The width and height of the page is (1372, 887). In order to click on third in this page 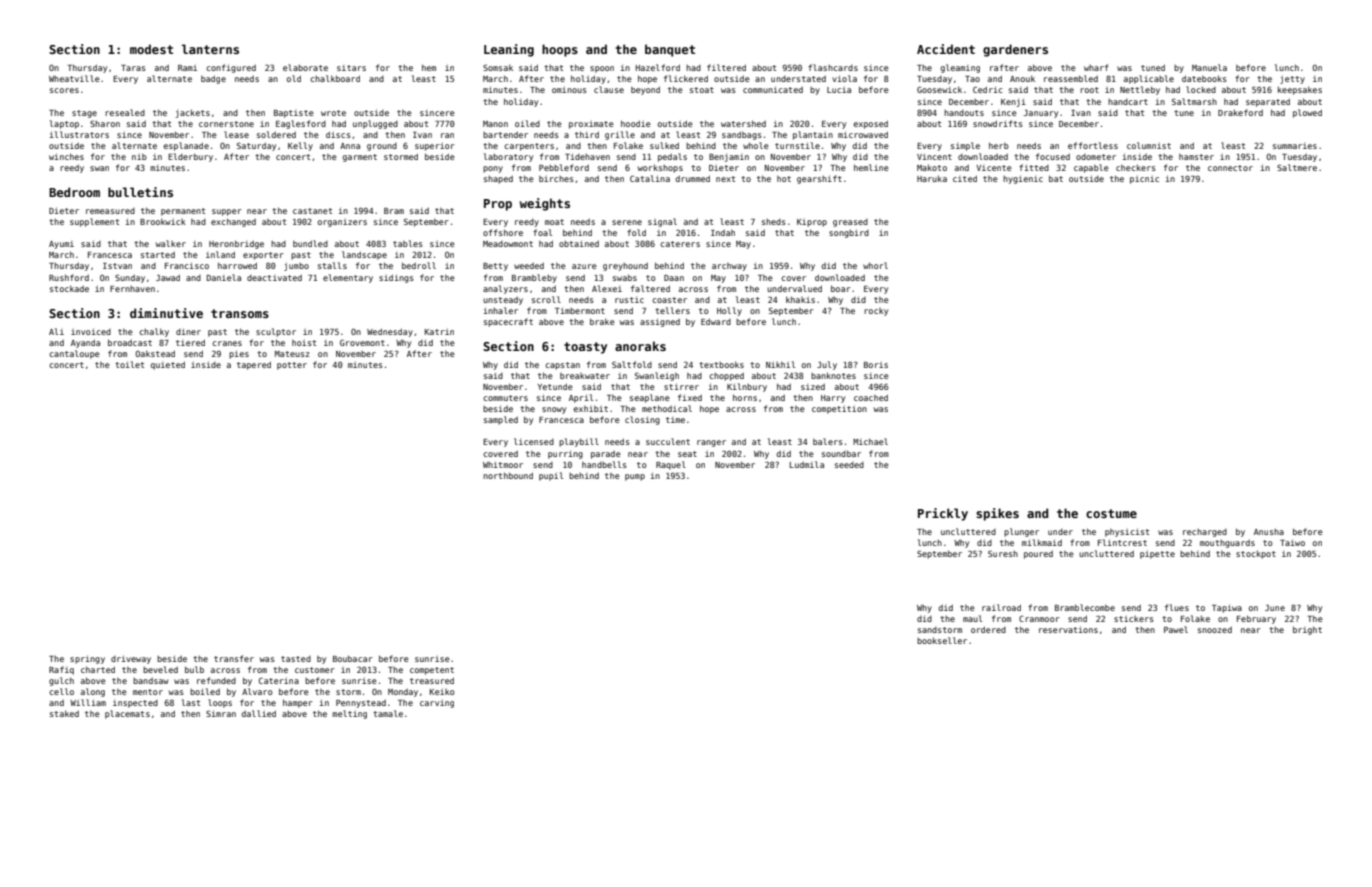, I will do `click(587, 134)`.
